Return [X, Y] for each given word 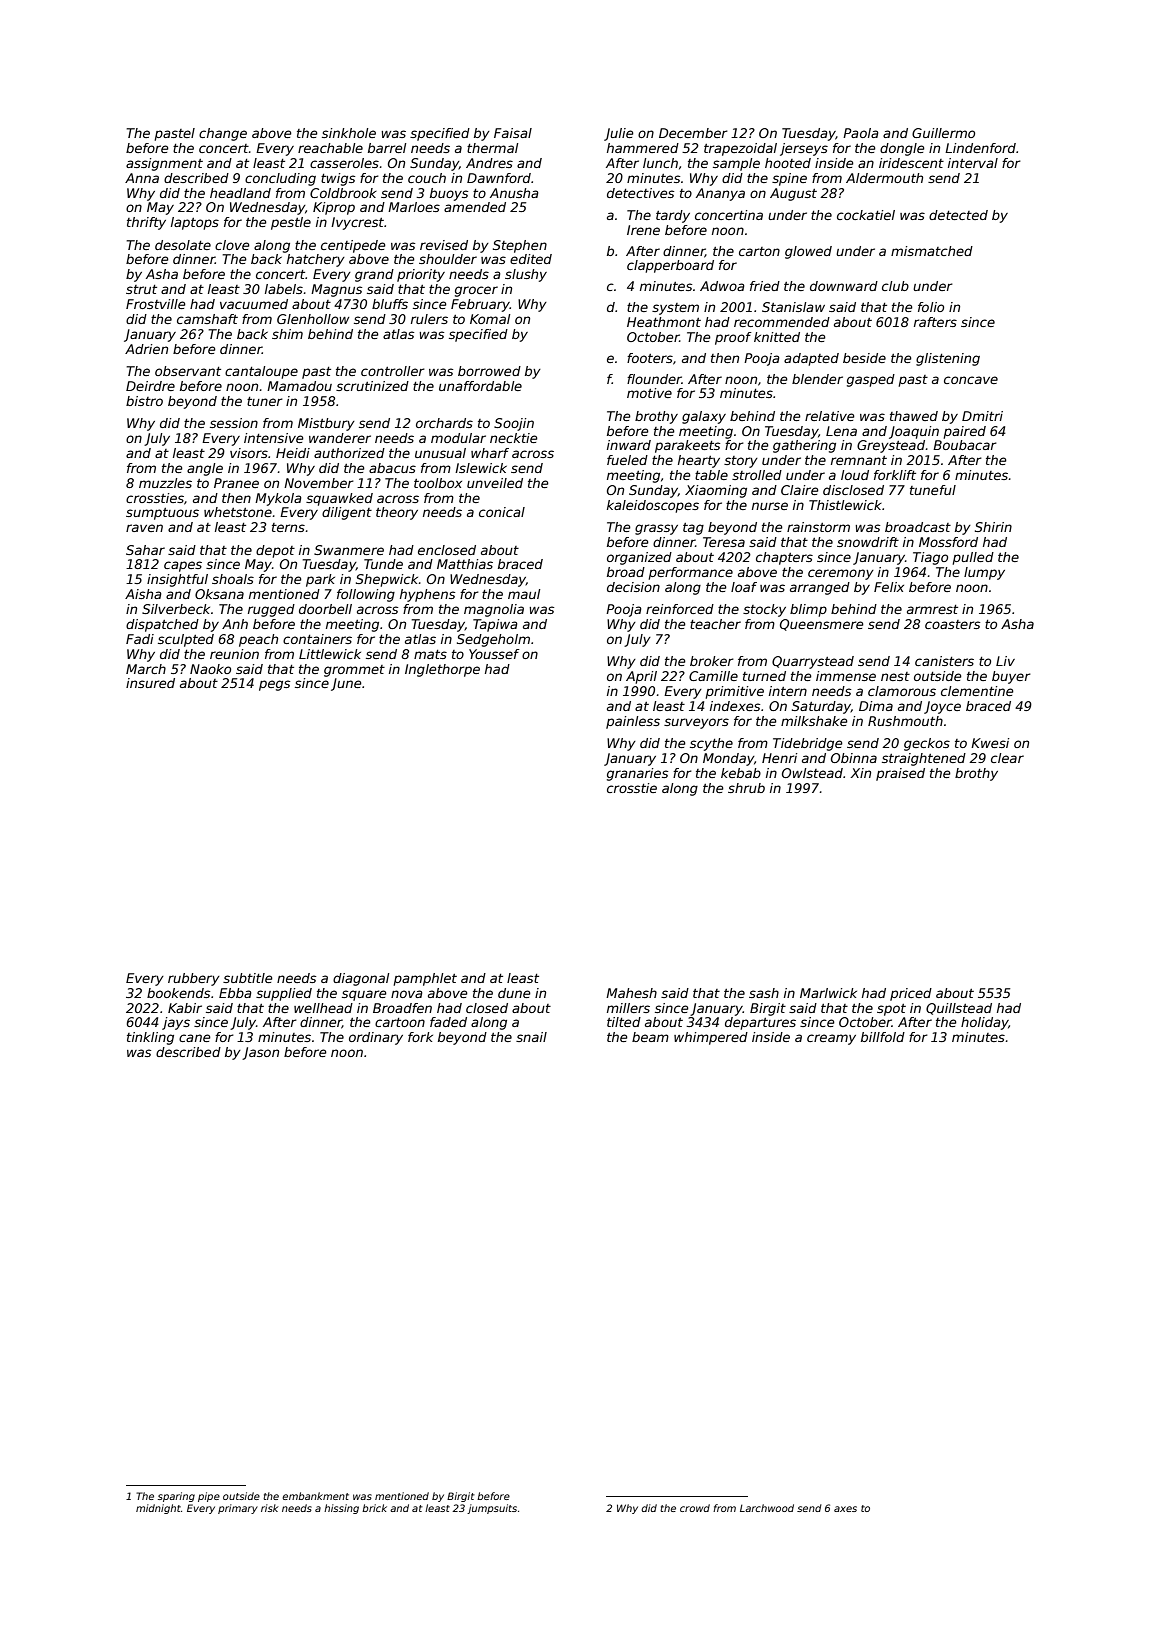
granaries [637, 774]
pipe [209, 1497]
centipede [353, 246]
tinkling [150, 1038]
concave [971, 380]
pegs [274, 685]
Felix [889, 587]
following [366, 595]
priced [911, 994]
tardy [673, 216]
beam [650, 1037]
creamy [831, 1039]
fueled [627, 460]
